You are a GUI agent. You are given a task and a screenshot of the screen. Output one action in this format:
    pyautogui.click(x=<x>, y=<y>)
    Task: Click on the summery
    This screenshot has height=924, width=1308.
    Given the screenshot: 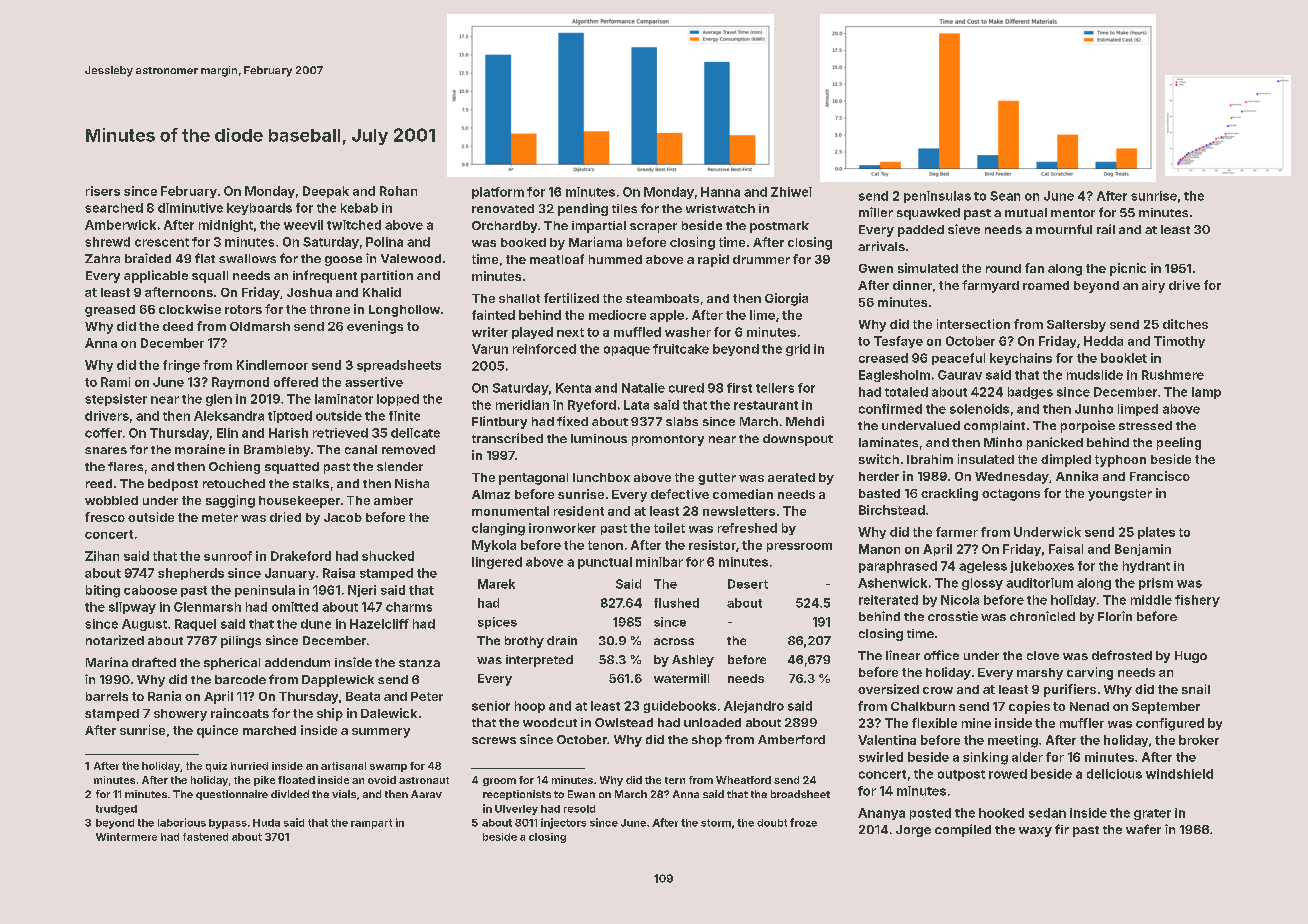 What is the action you would take?
    pyautogui.click(x=381, y=733)
